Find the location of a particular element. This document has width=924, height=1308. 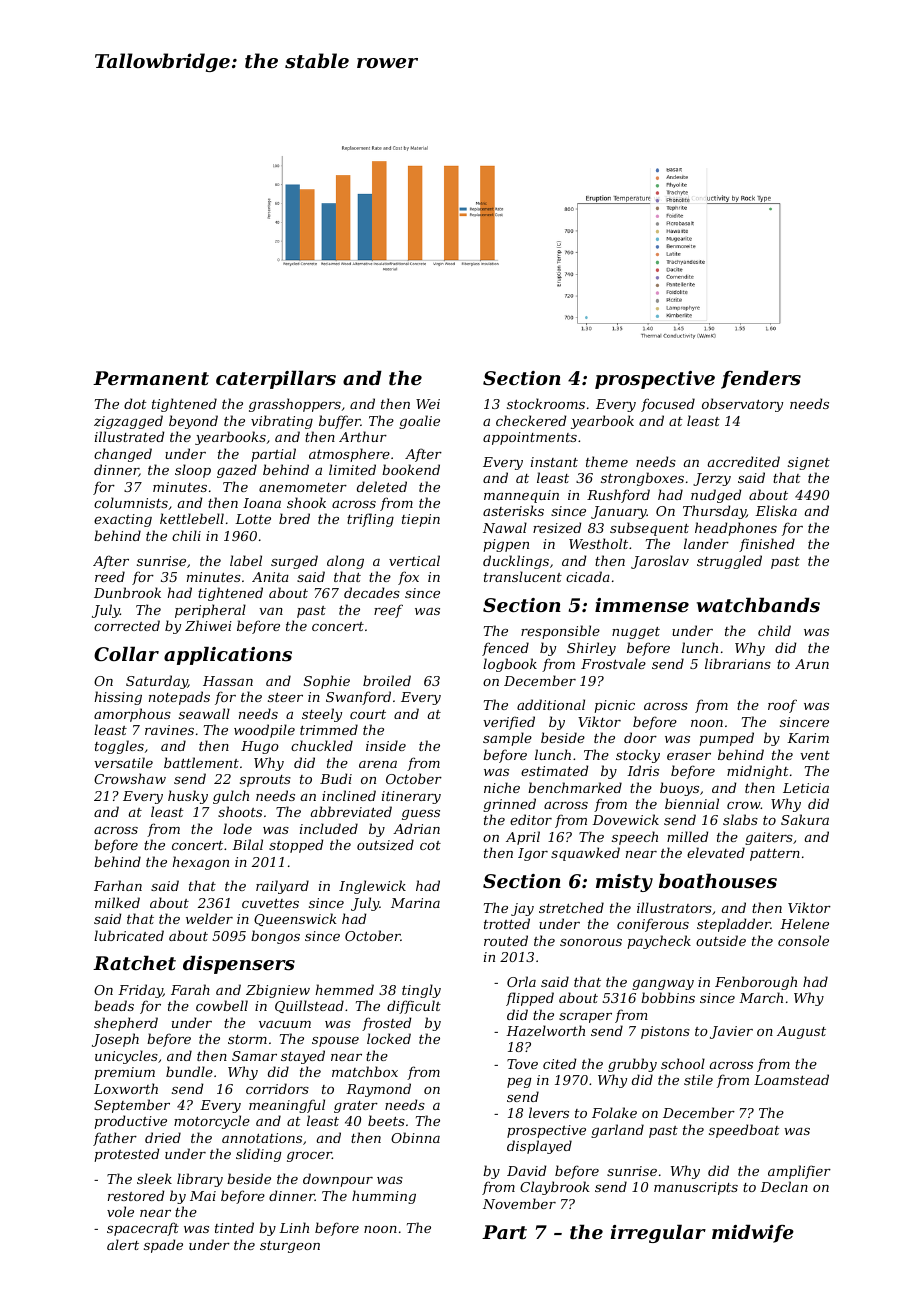

displayed is located at coordinates (539, 1147).
